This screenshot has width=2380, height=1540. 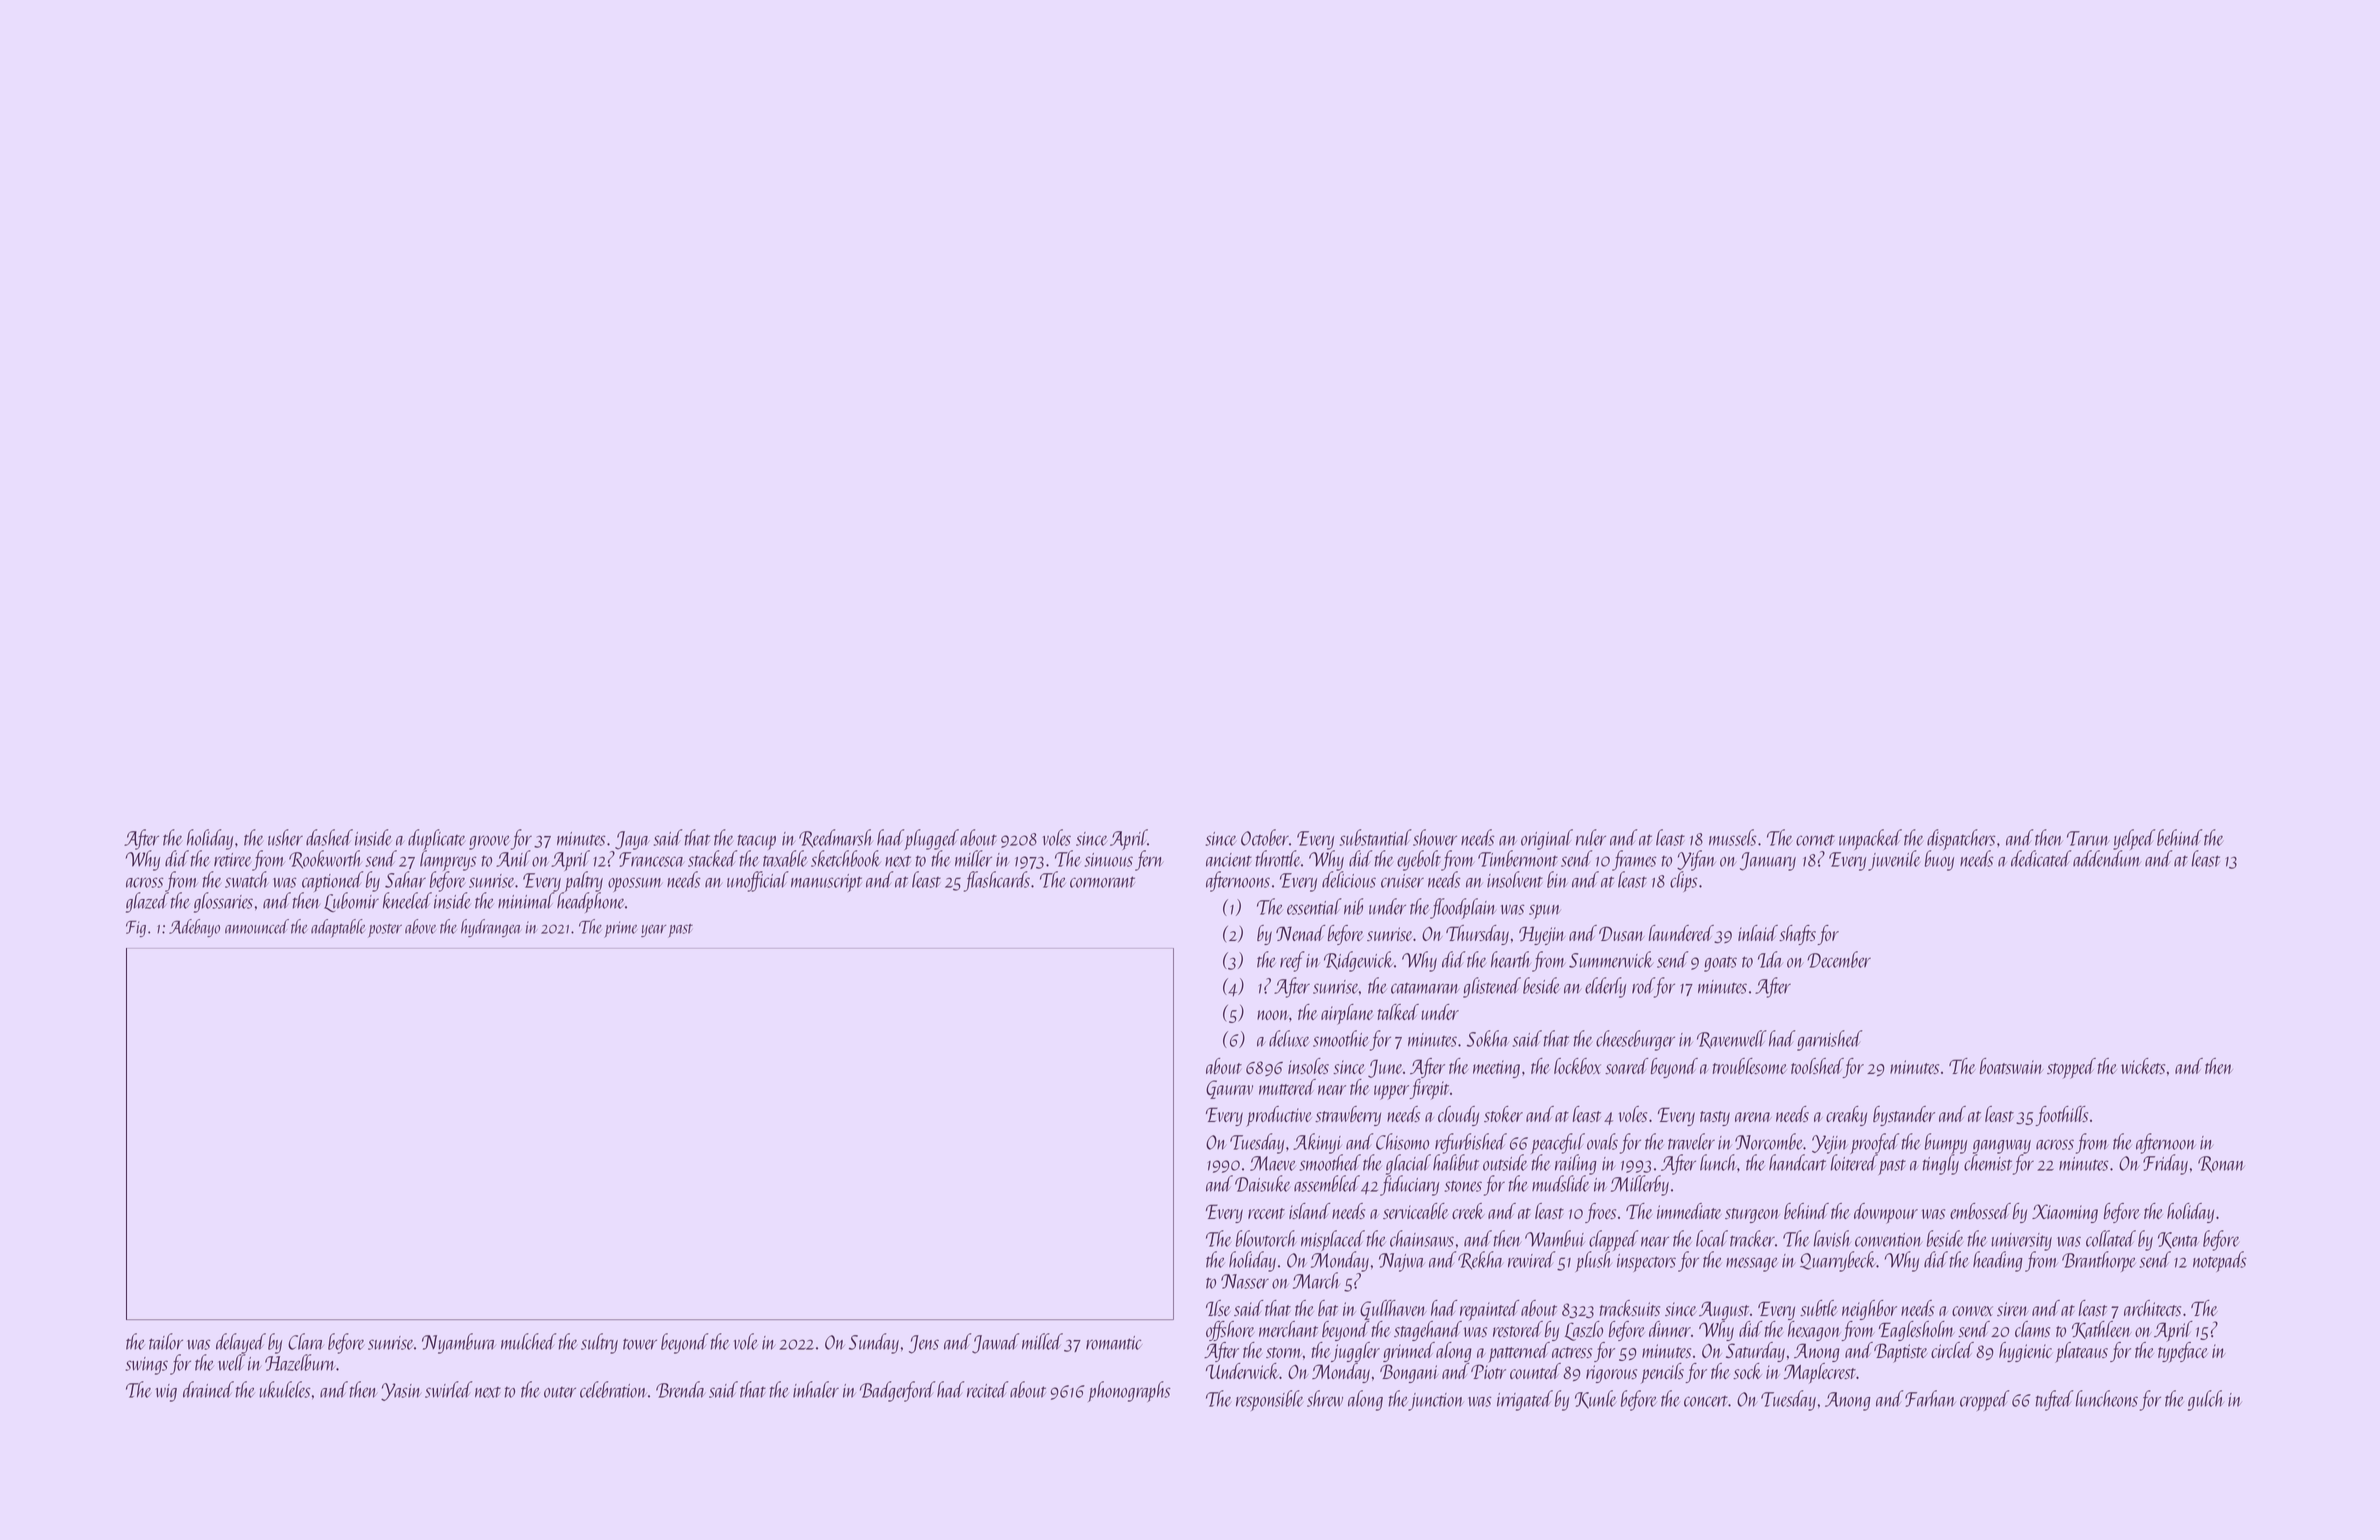 What do you see at coordinates (1839, 959) in the screenshot?
I see `December` at bounding box center [1839, 959].
